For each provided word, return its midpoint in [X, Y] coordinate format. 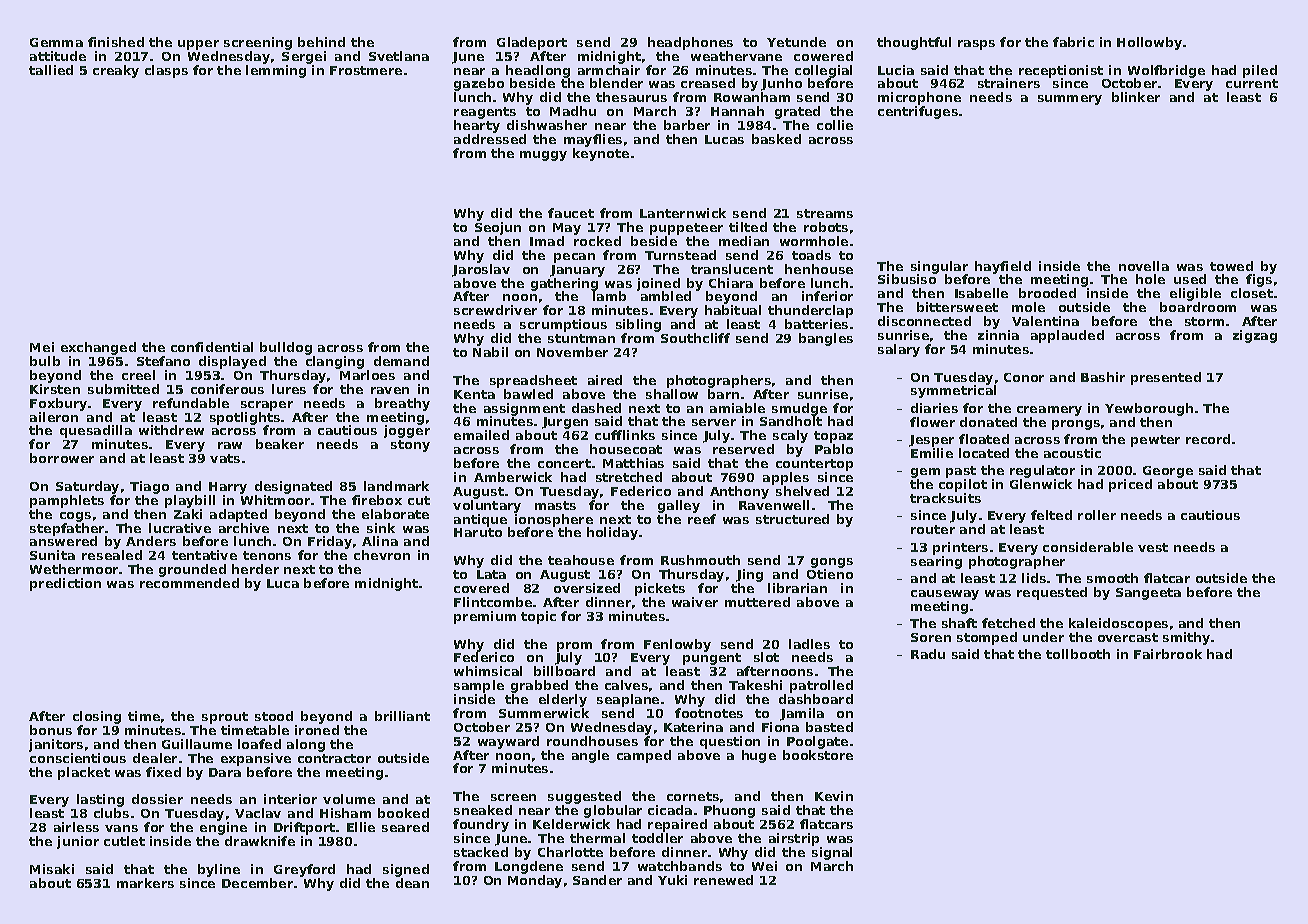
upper [198, 45]
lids [1034, 578]
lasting [100, 800]
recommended [189, 583]
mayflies [593, 140]
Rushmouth [700, 560]
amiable [737, 408]
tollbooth [1078, 654]
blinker [1136, 97]
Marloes [367, 375]
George [1168, 472]
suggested [584, 797]
